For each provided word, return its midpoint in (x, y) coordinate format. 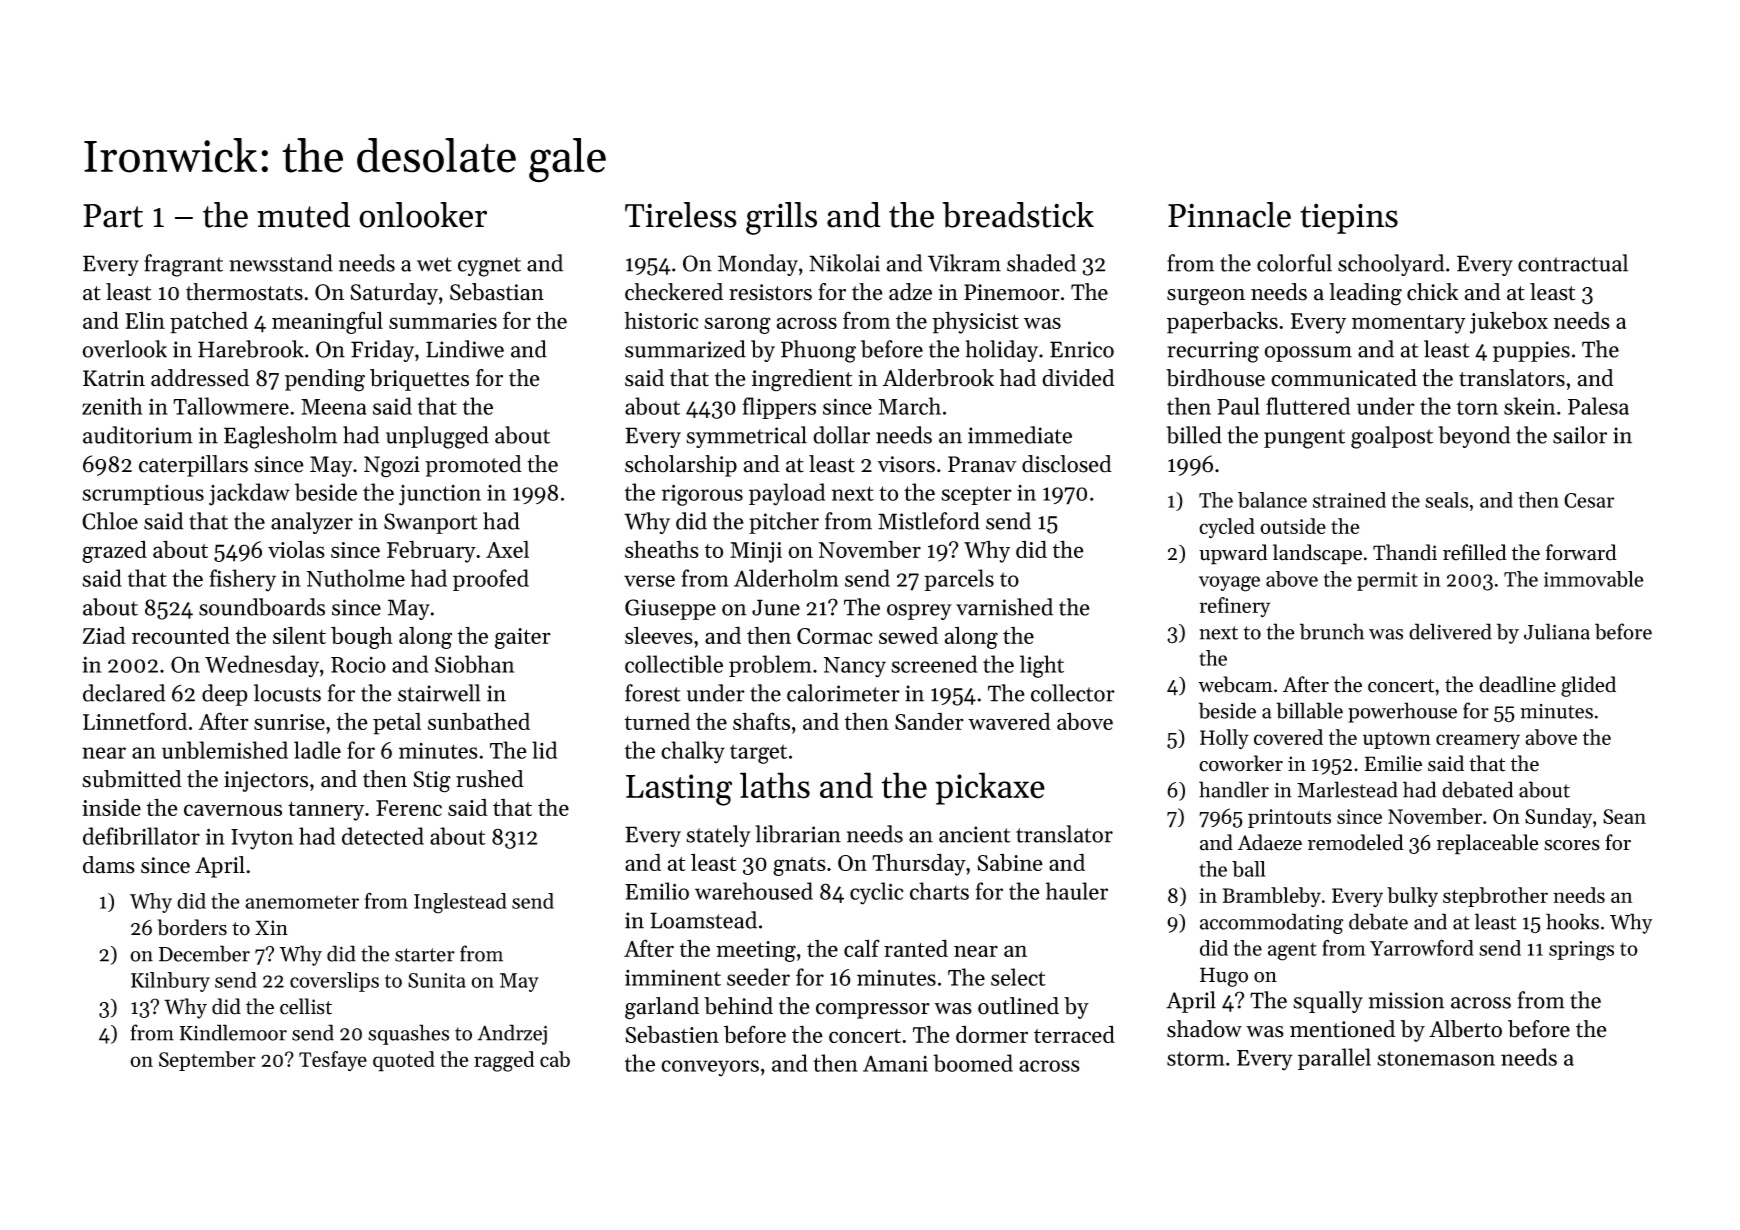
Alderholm (786, 578)
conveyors (710, 1068)
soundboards (262, 607)
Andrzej (512, 1034)
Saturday (394, 294)
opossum (1308, 354)
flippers (779, 408)
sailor (1580, 435)
